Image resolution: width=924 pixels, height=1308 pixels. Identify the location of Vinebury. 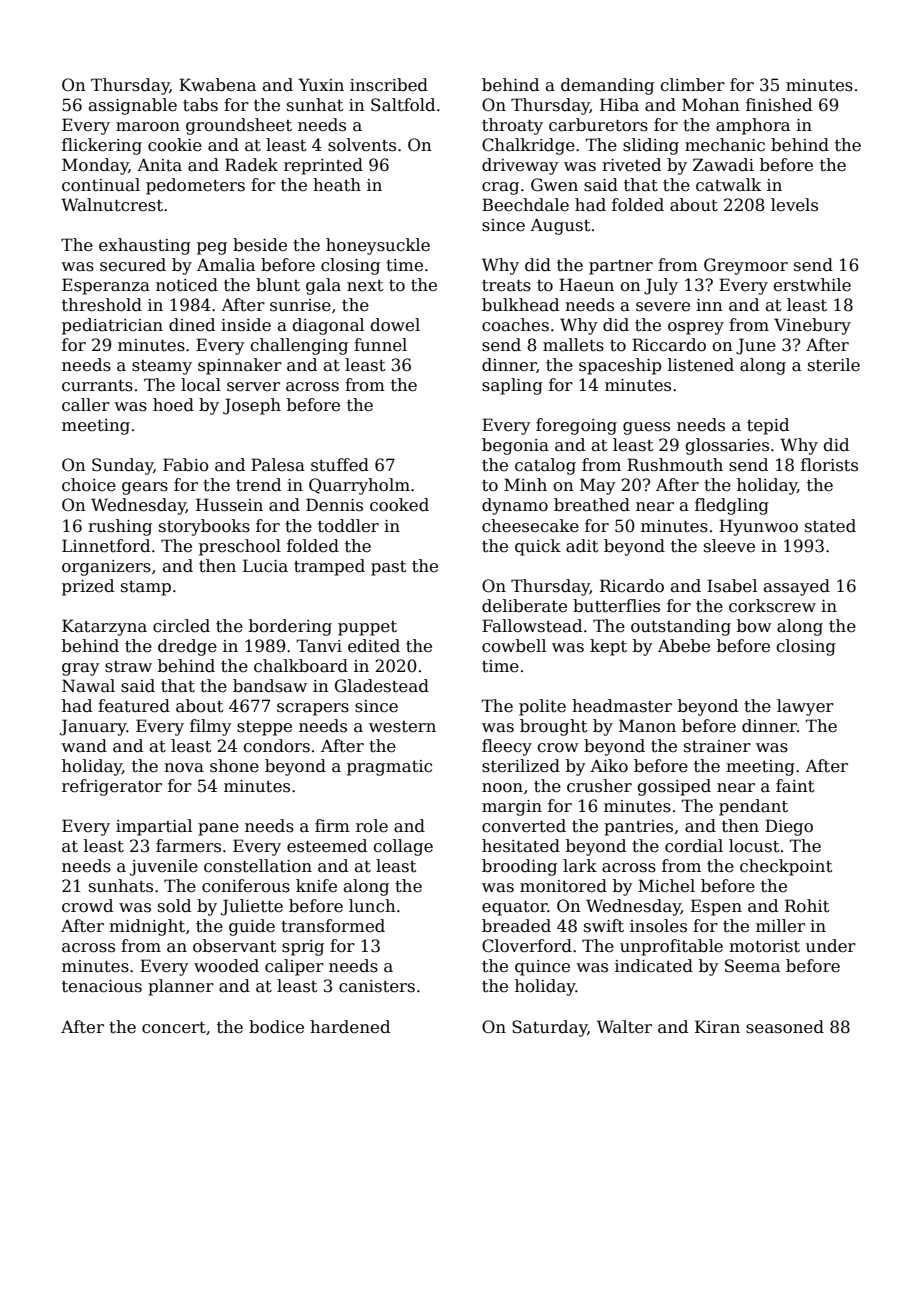
(812, 326).
